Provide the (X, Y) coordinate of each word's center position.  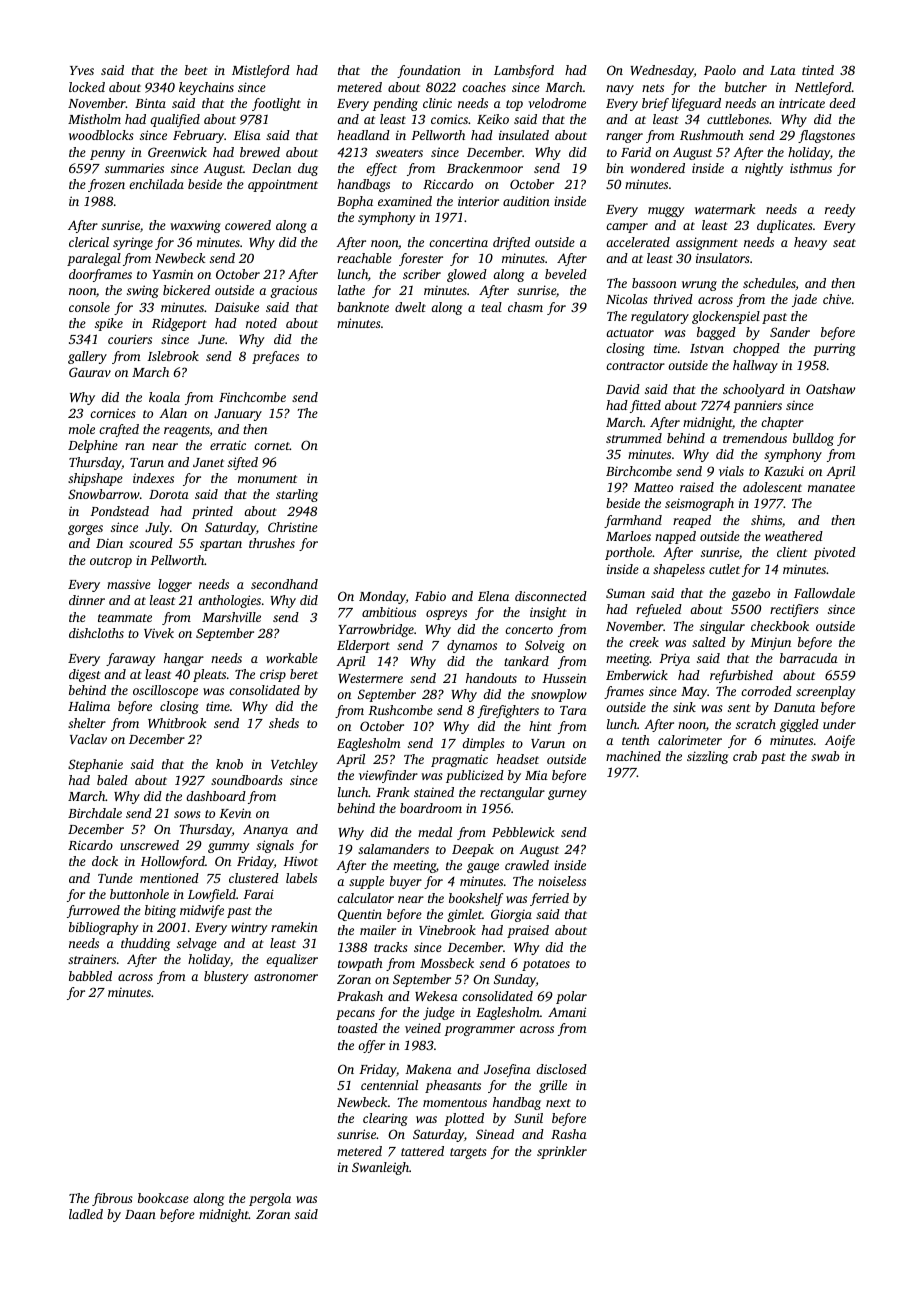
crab (745, 756)
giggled (799, 725)
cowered (248, 225)
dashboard (216, 796)
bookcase (163, 1198)
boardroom (431, 808)
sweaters (399, 153)
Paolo (720, 70)
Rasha (569, 1134)
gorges (85, 530)
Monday (382, 597)
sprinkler (562, 1152)
